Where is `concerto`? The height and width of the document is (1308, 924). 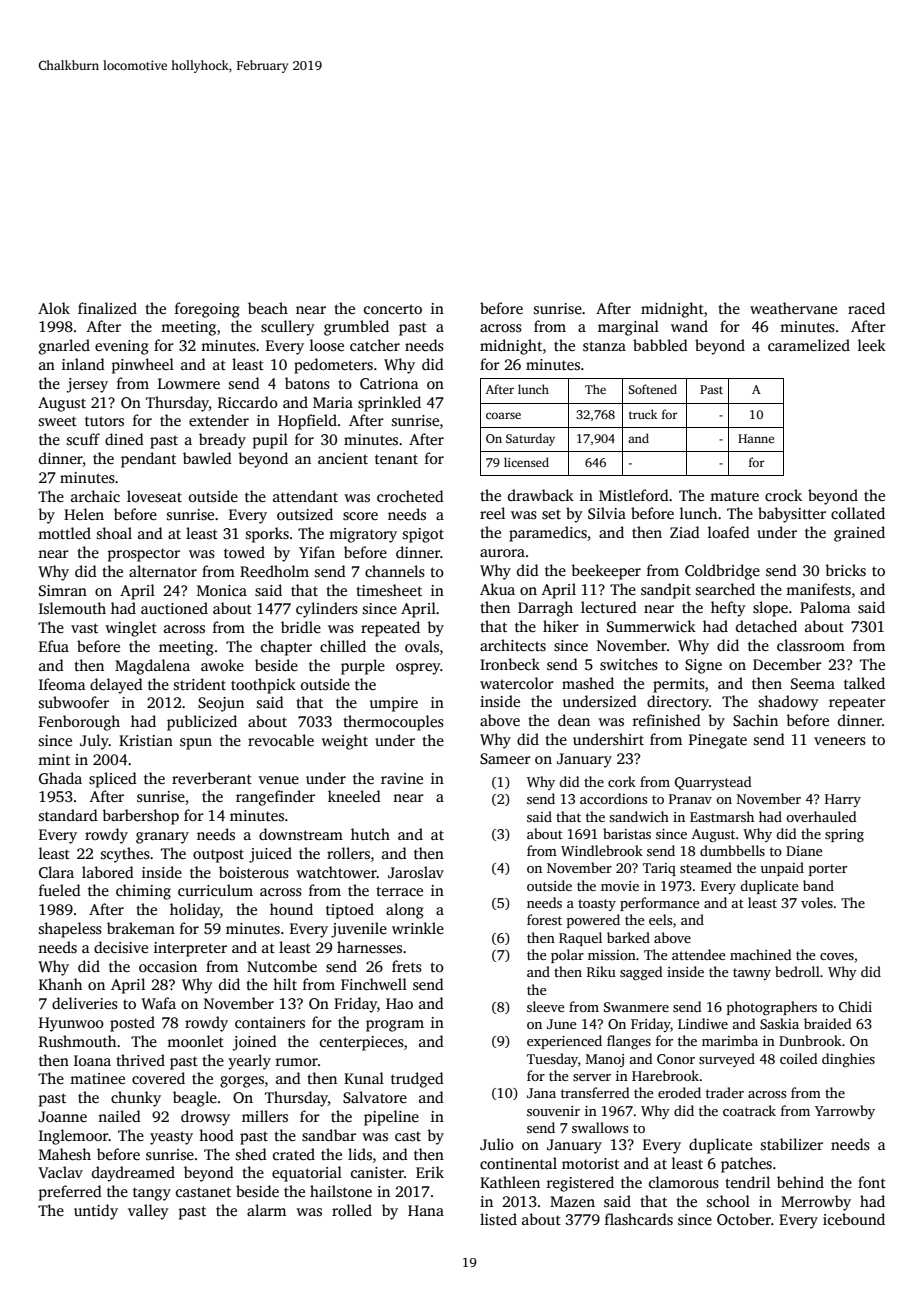 concerto is located at coordinates (393, 309).
